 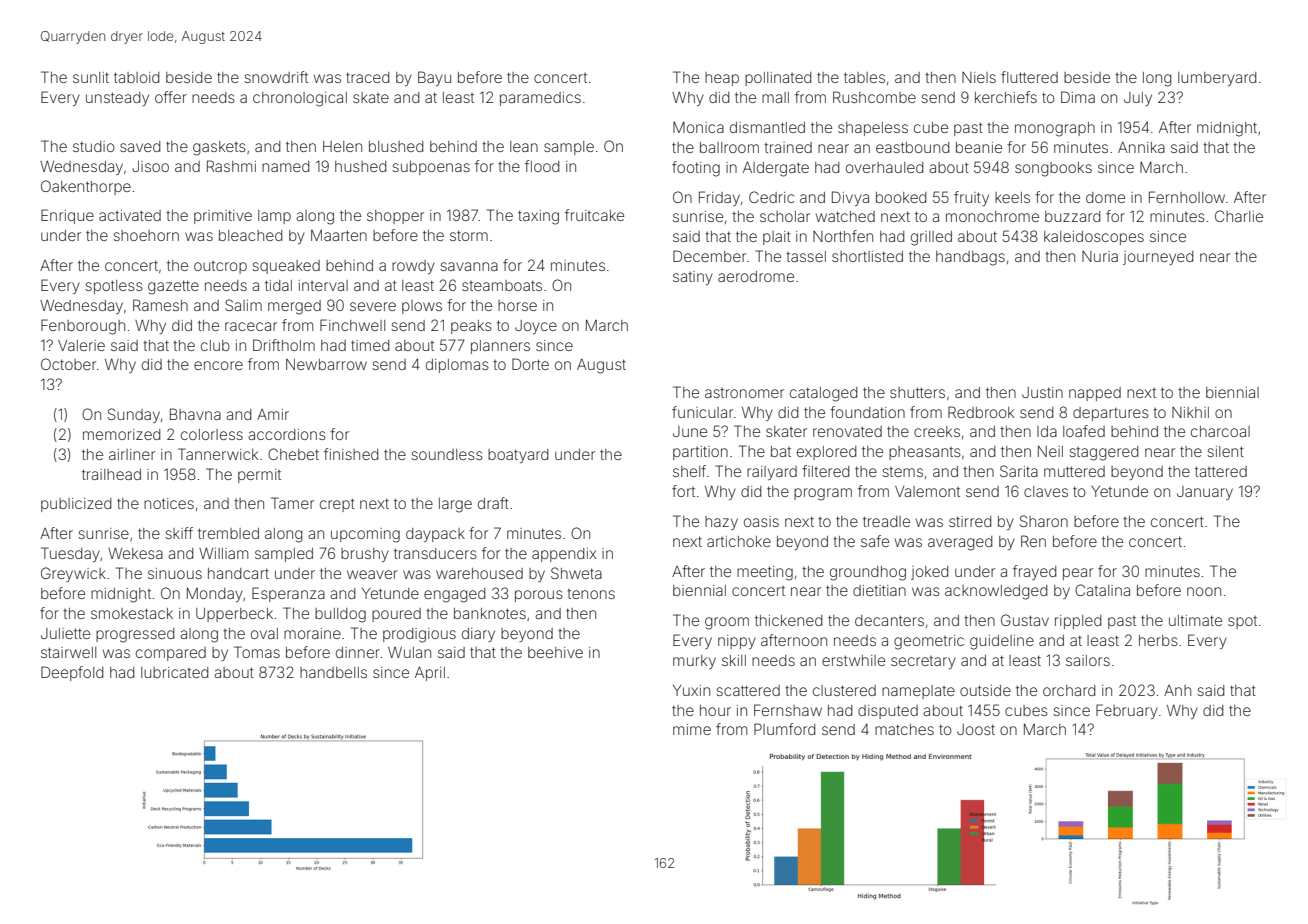 What do you see at coordinates (160, 305) in the screenshot?
I see `Ramesh` at bounding box center [160, 305].
